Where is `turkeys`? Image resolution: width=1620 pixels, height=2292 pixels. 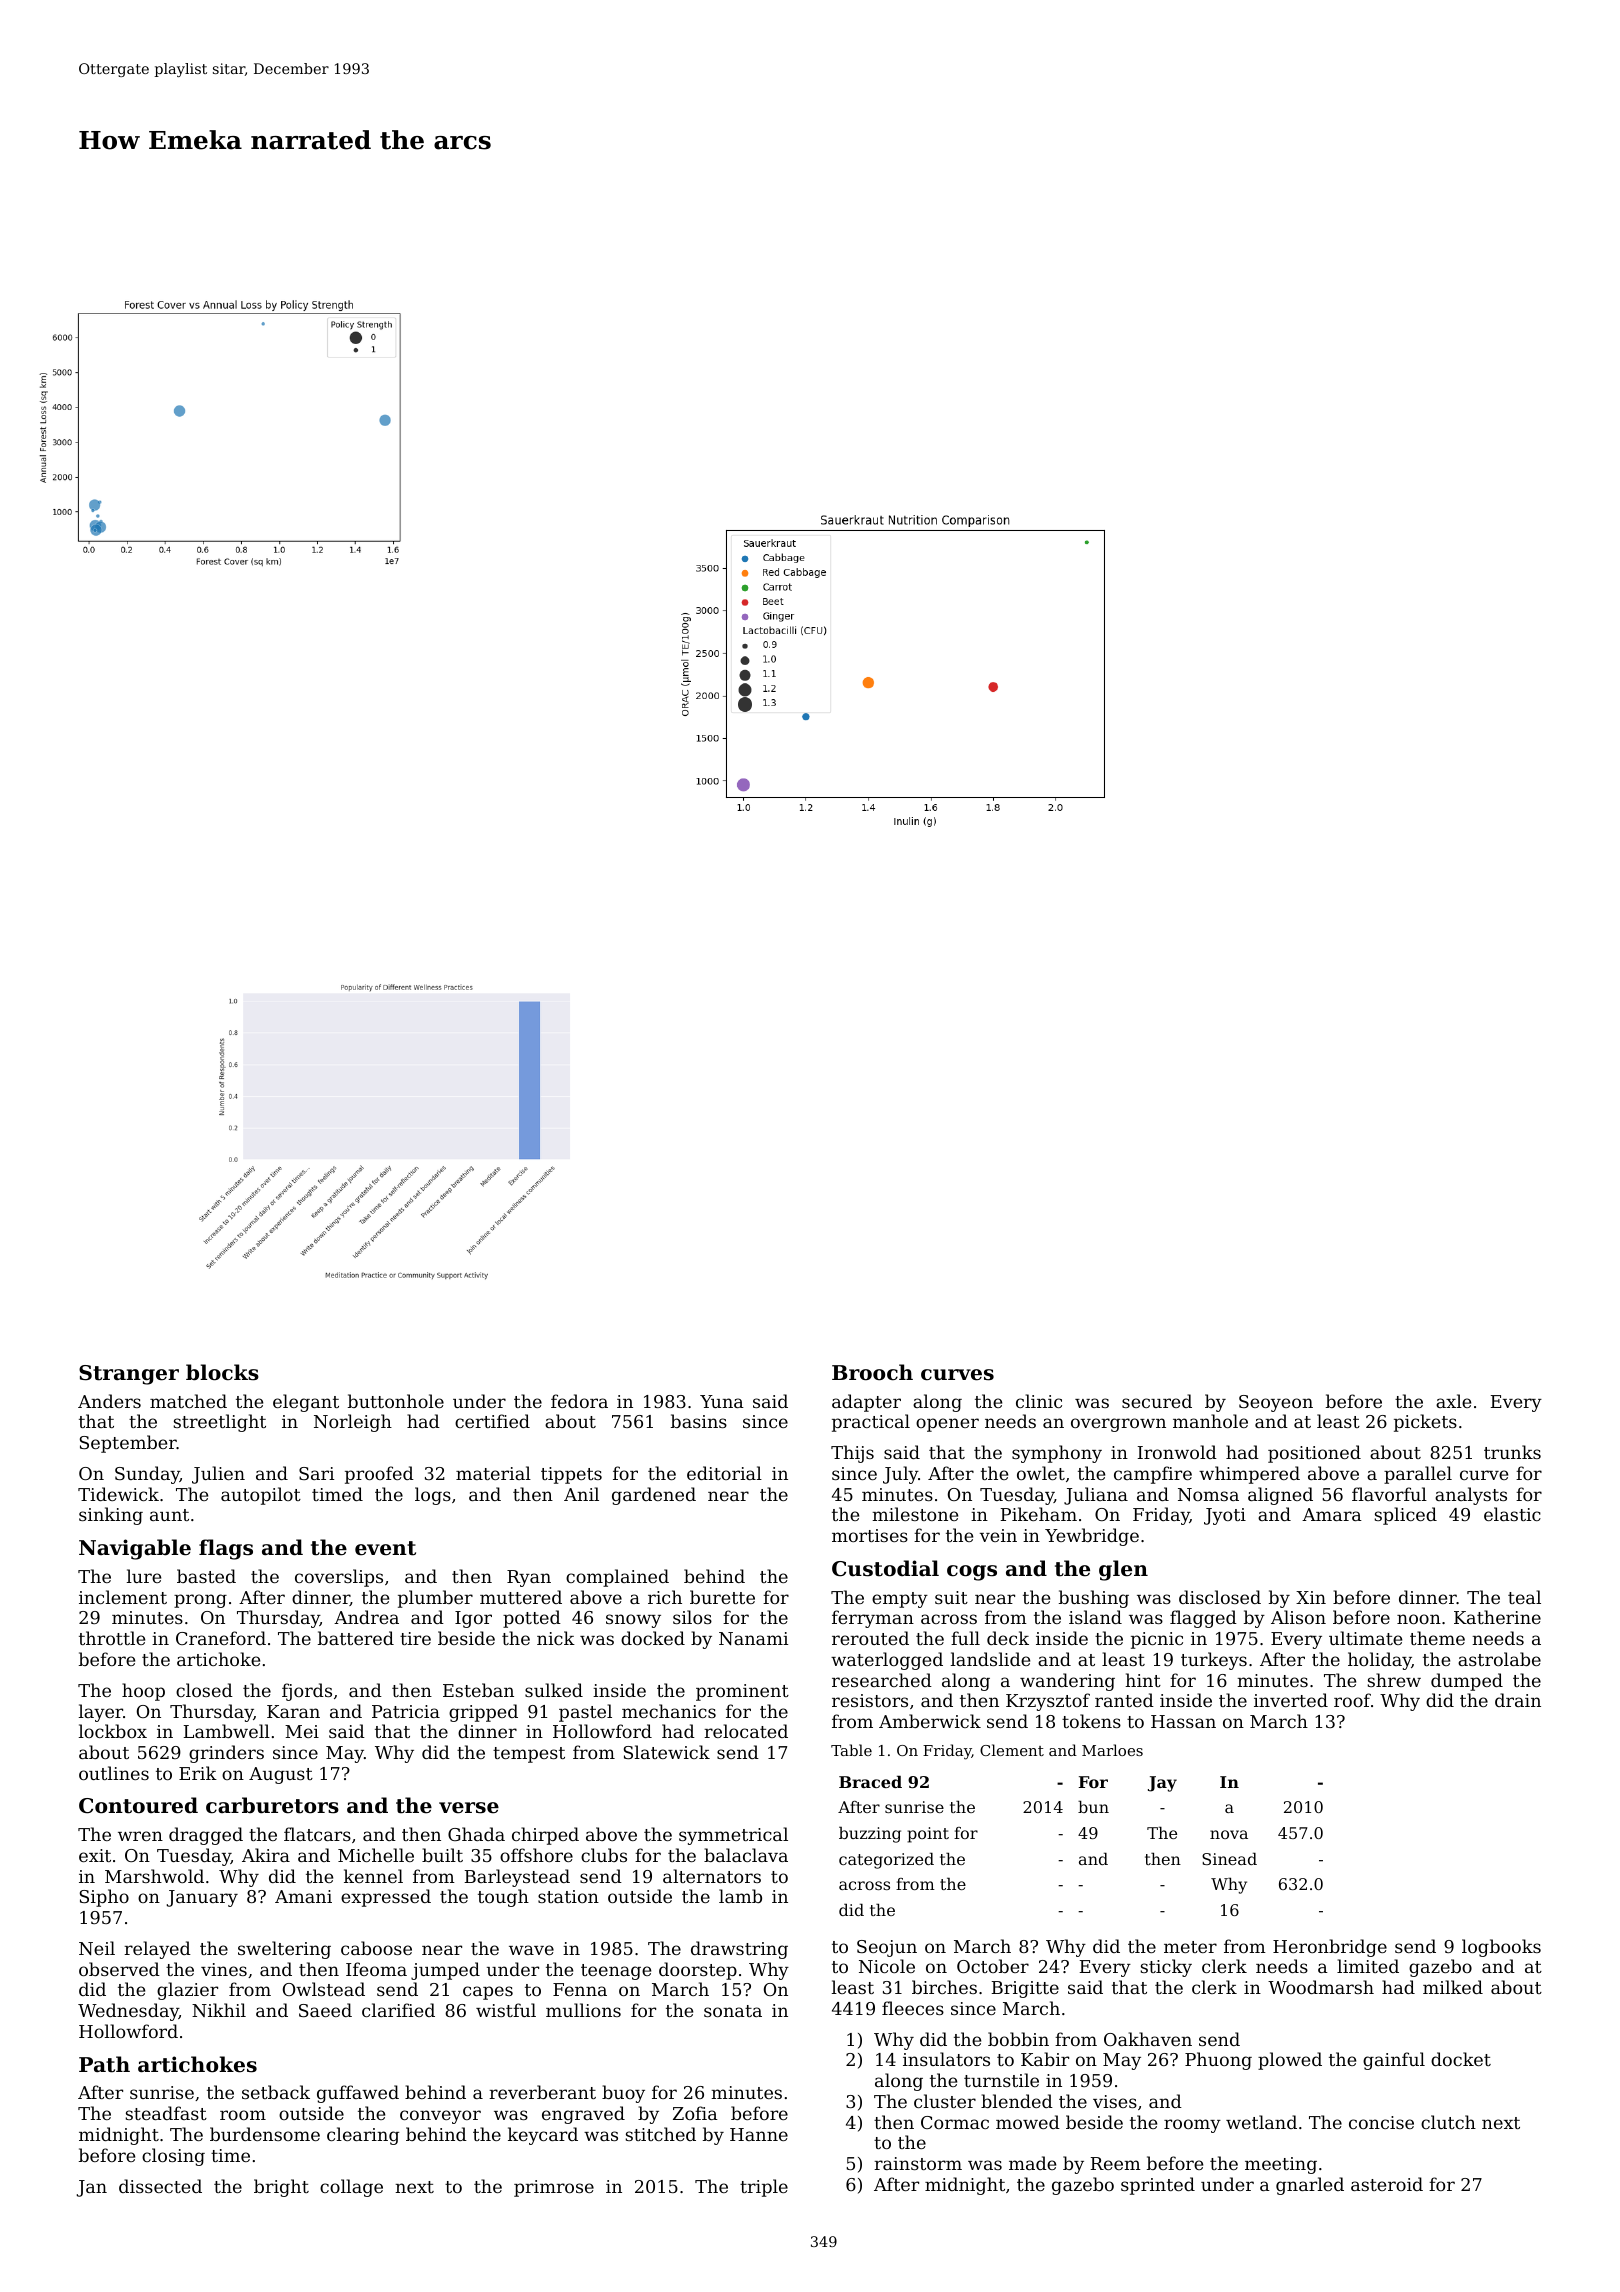
turkeys is located at coordinates (1214, 1661).
